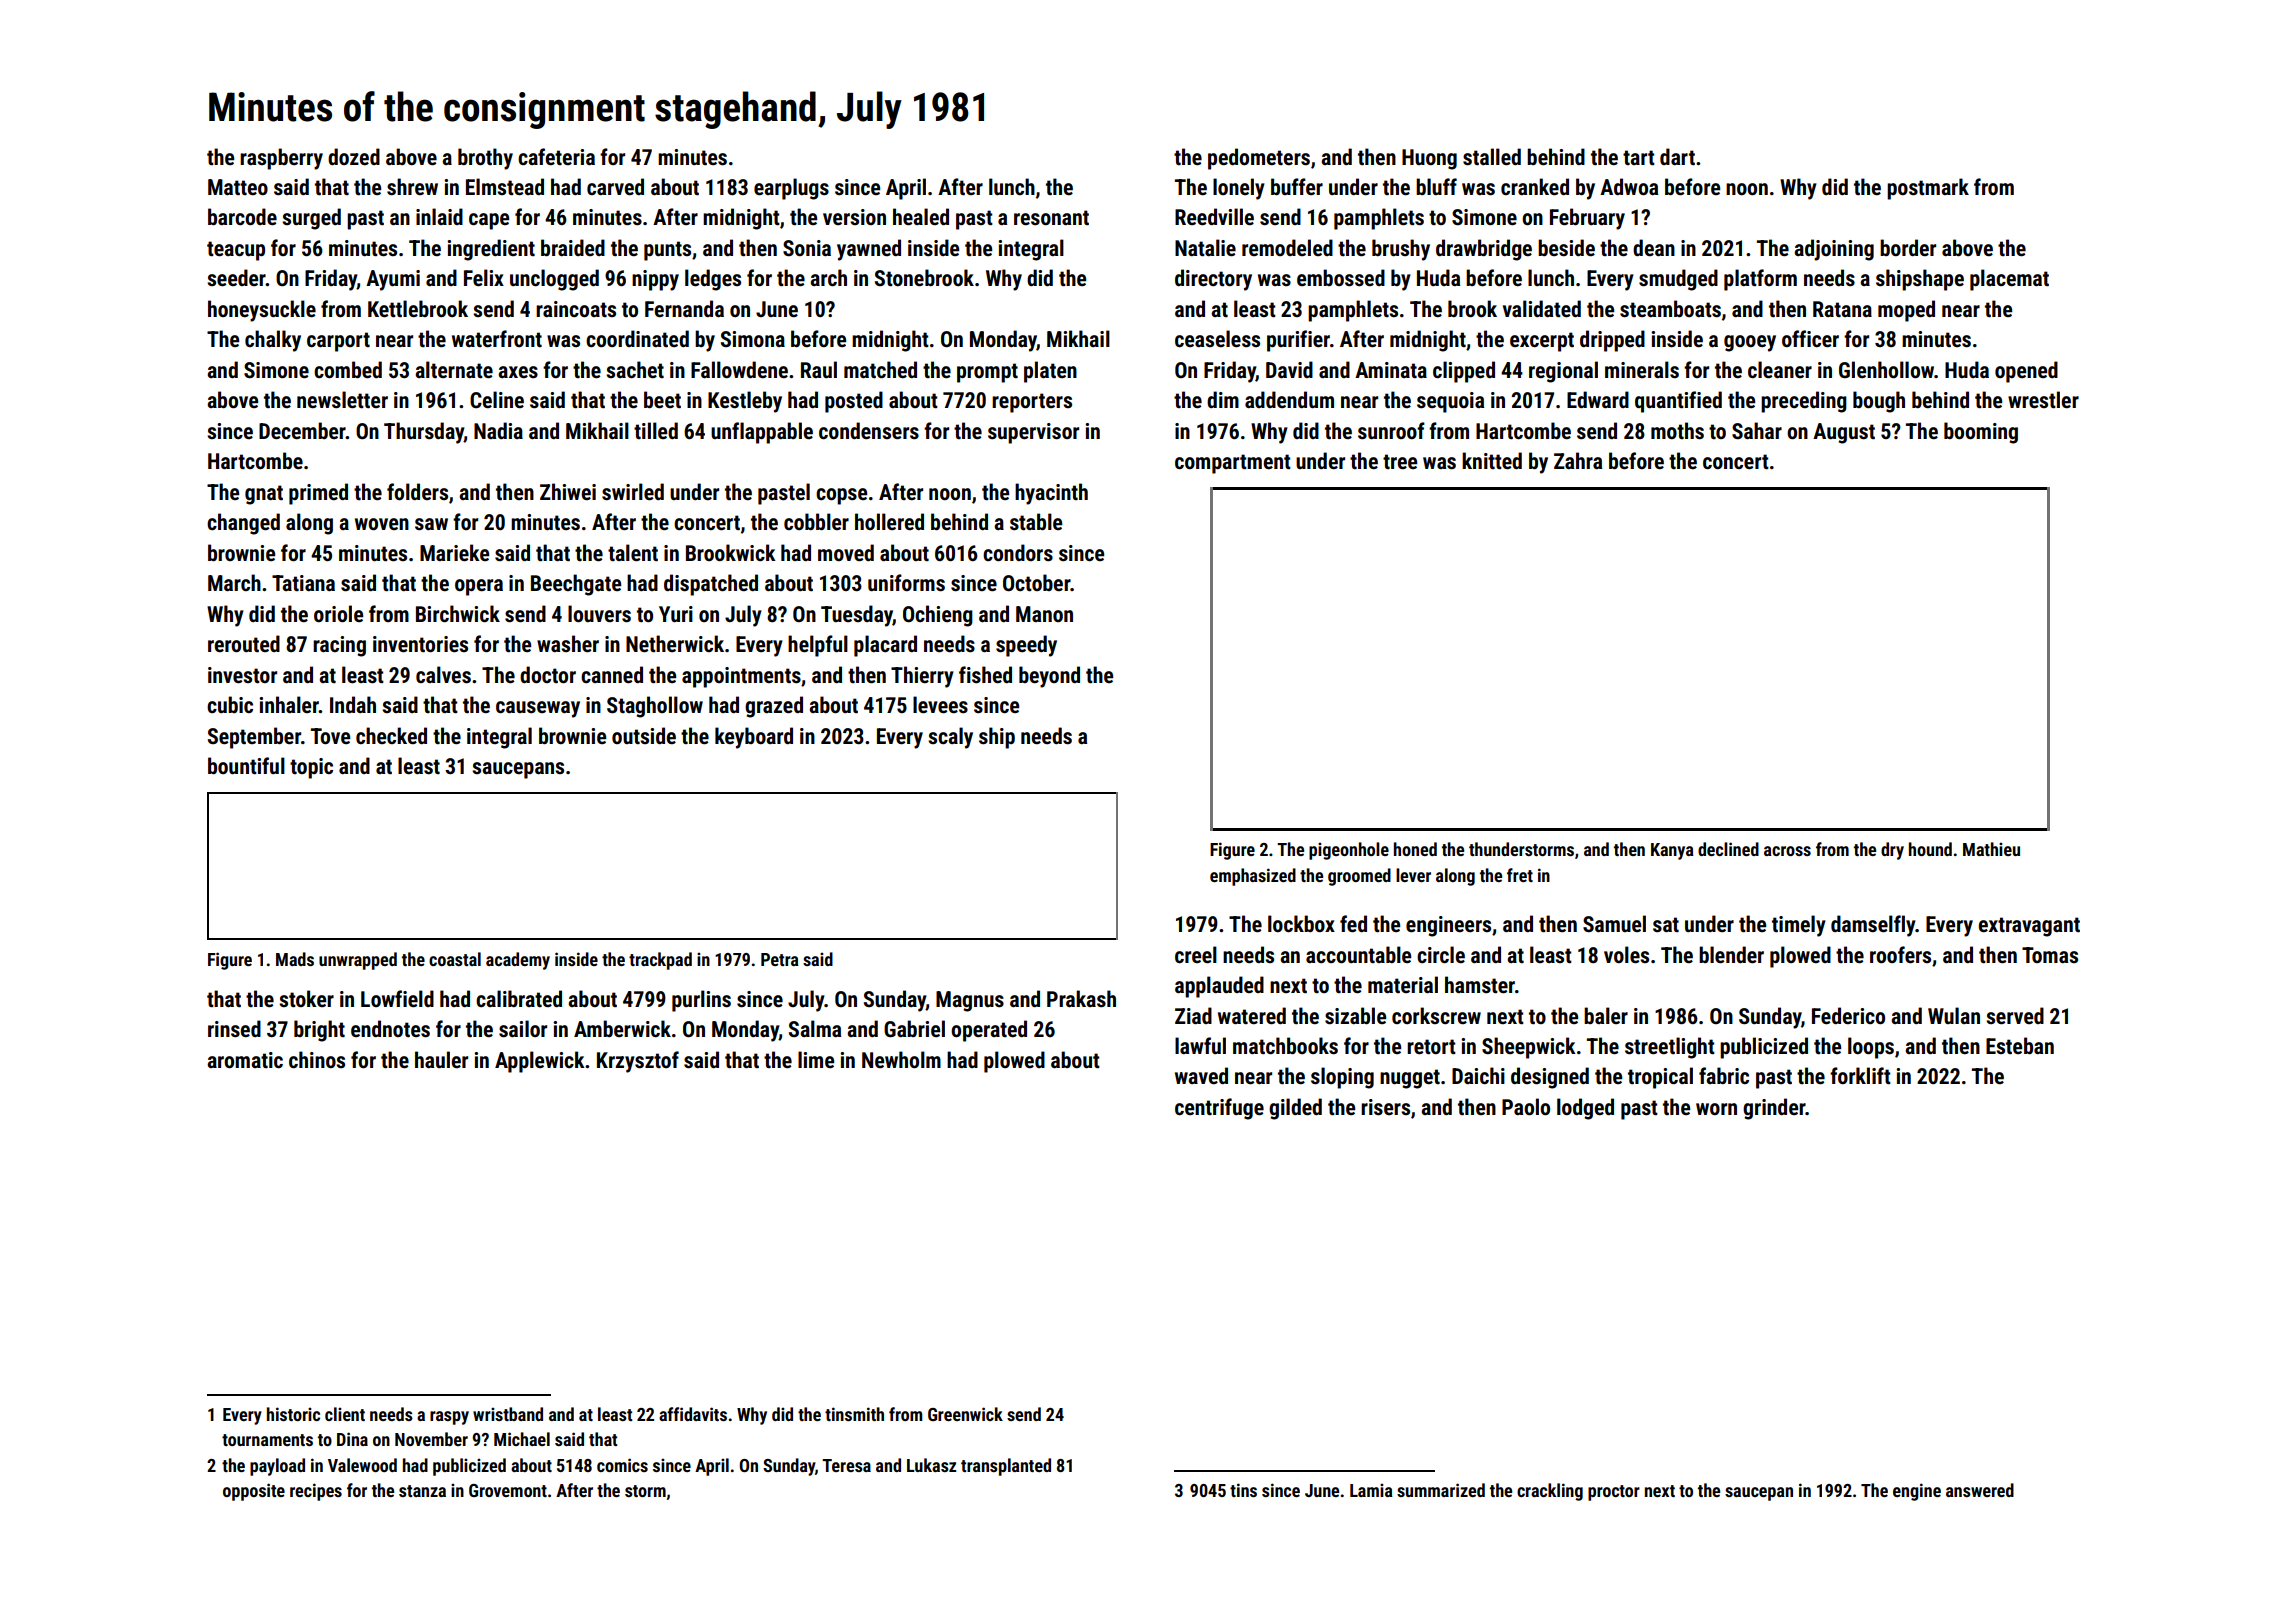 This screenshot has width=2292, height=1620. I want to click on Esteban, so click(2020, 1046).
